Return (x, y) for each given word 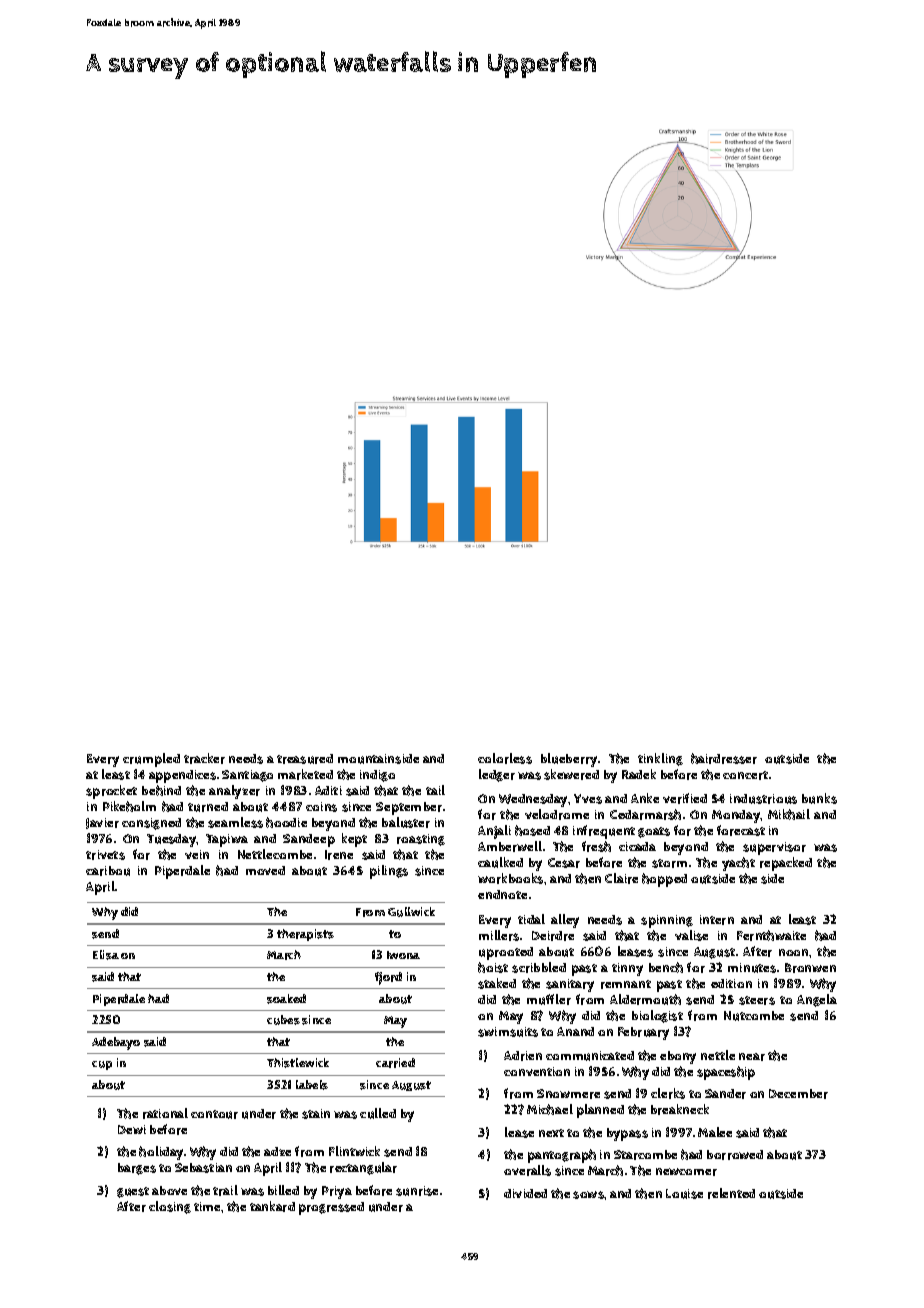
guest (133, 1192)
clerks (668, 1093)
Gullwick (411, 912)
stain (316, 1114)
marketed (305, 774)
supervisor (774, 848)
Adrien (523, 1056)
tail (435, 790)
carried (395, 1063)
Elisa (106, 955)
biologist (657, 1016)
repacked (786, 864)
